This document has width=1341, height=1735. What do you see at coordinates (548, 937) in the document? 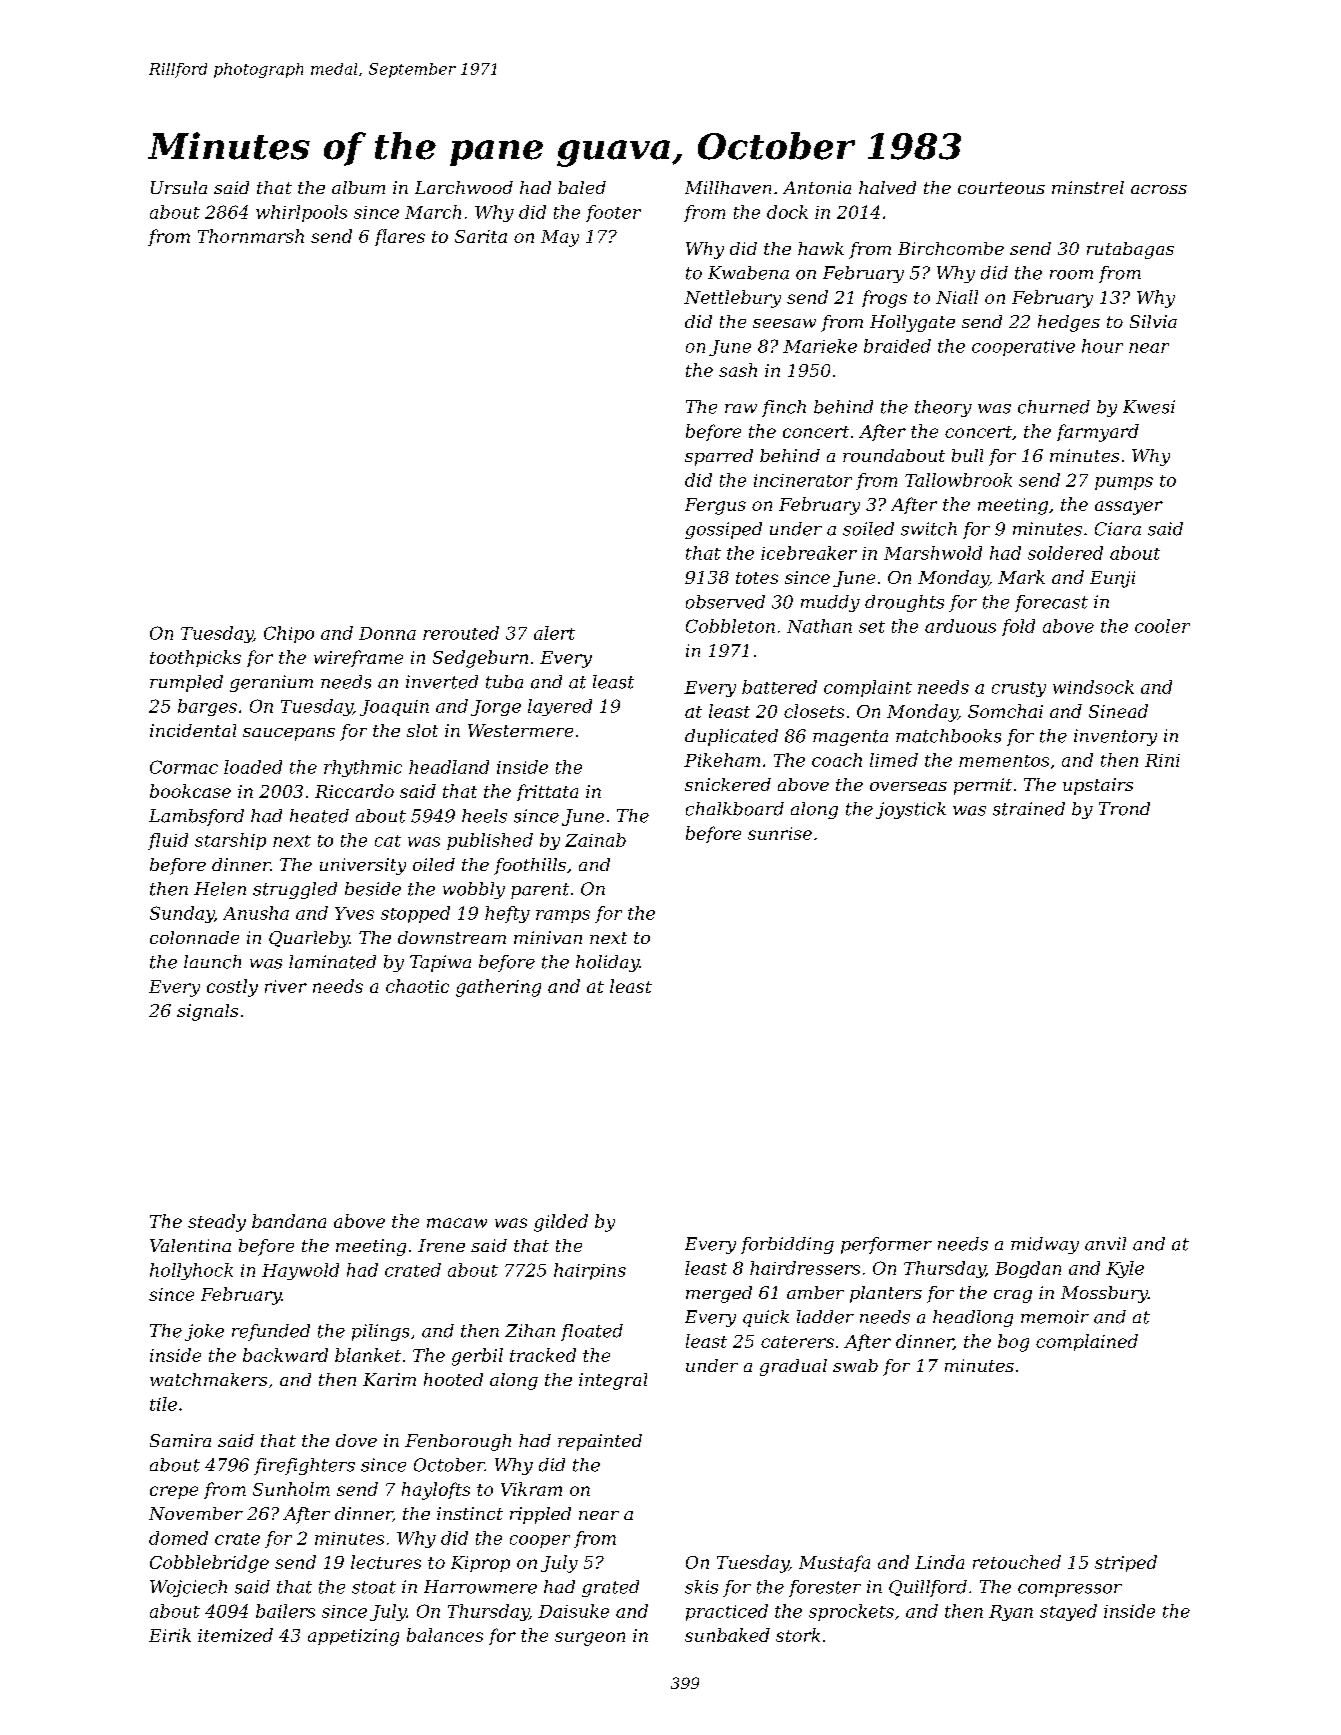
I see `minivan` at bounding box center [548, 937].
